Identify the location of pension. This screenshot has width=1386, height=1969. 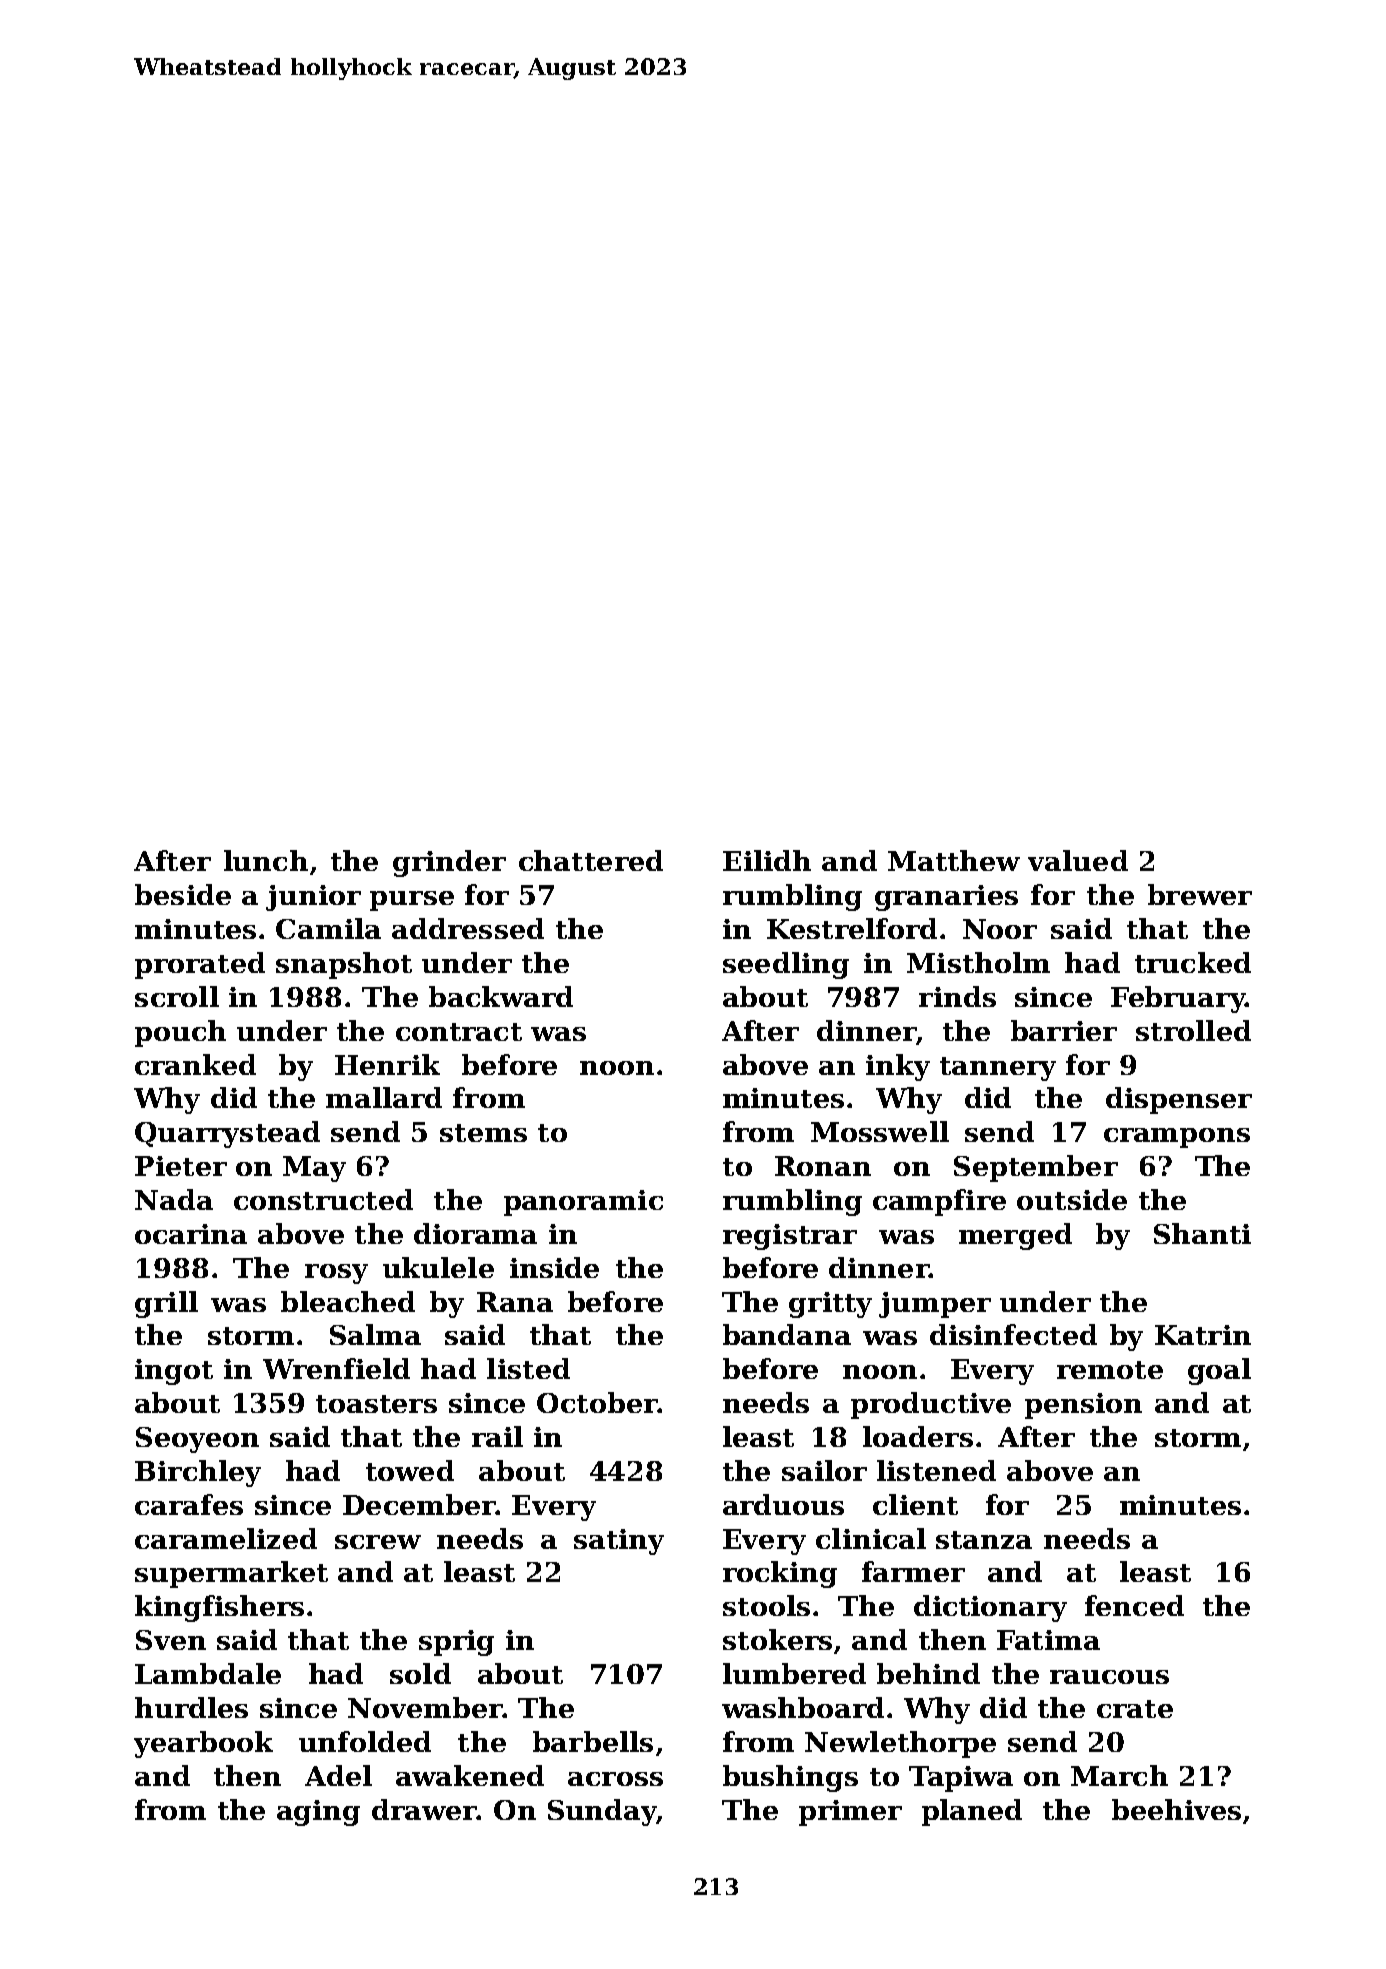
(1083, 1406).
